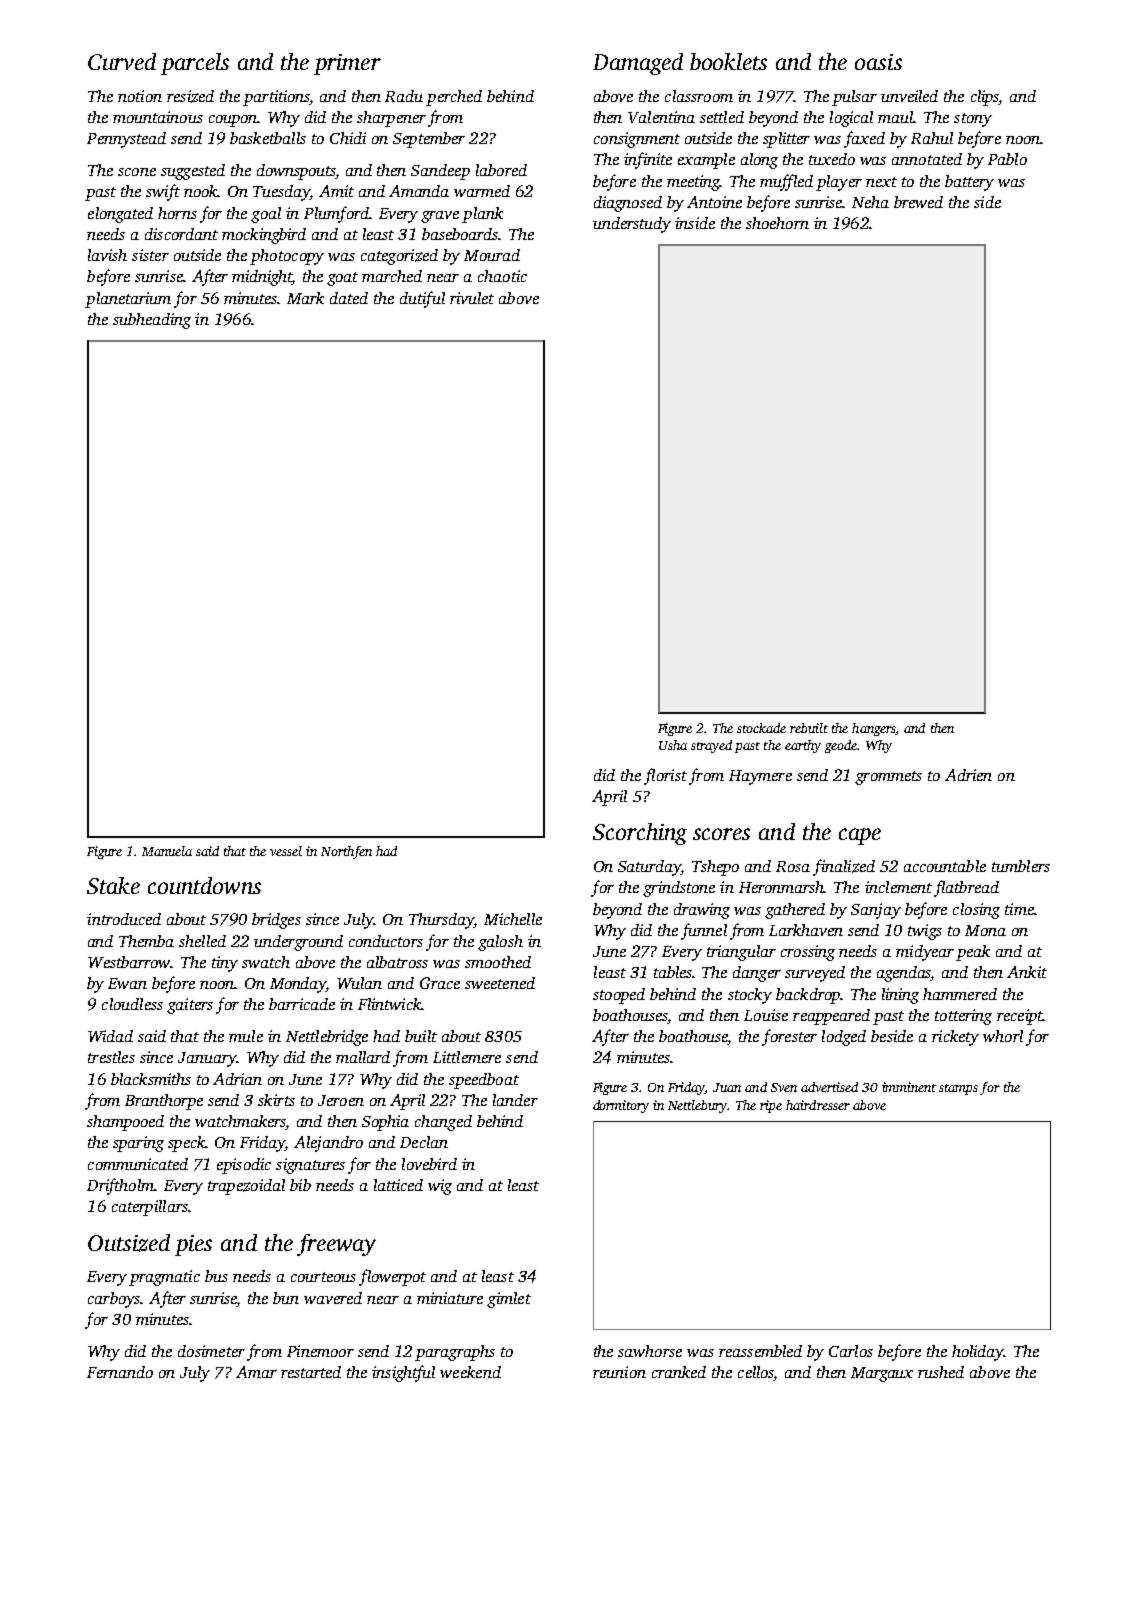 The image size is (1138, 1610). Describe the element at coordinates (918, 202) in the screenshot. I see `brewed` at that location.
